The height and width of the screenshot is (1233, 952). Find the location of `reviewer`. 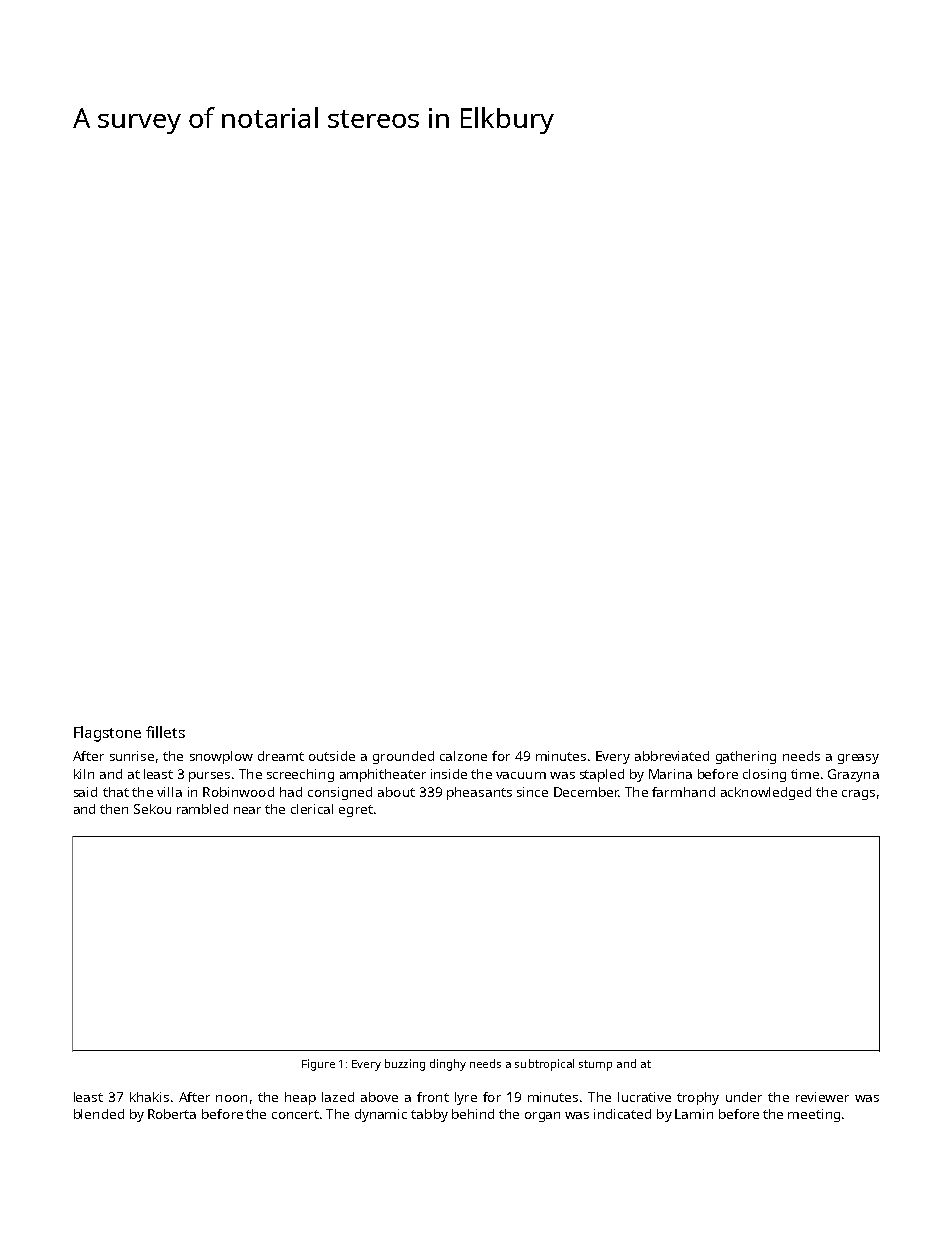

reviewer is located at coordinates (822, 1097).
